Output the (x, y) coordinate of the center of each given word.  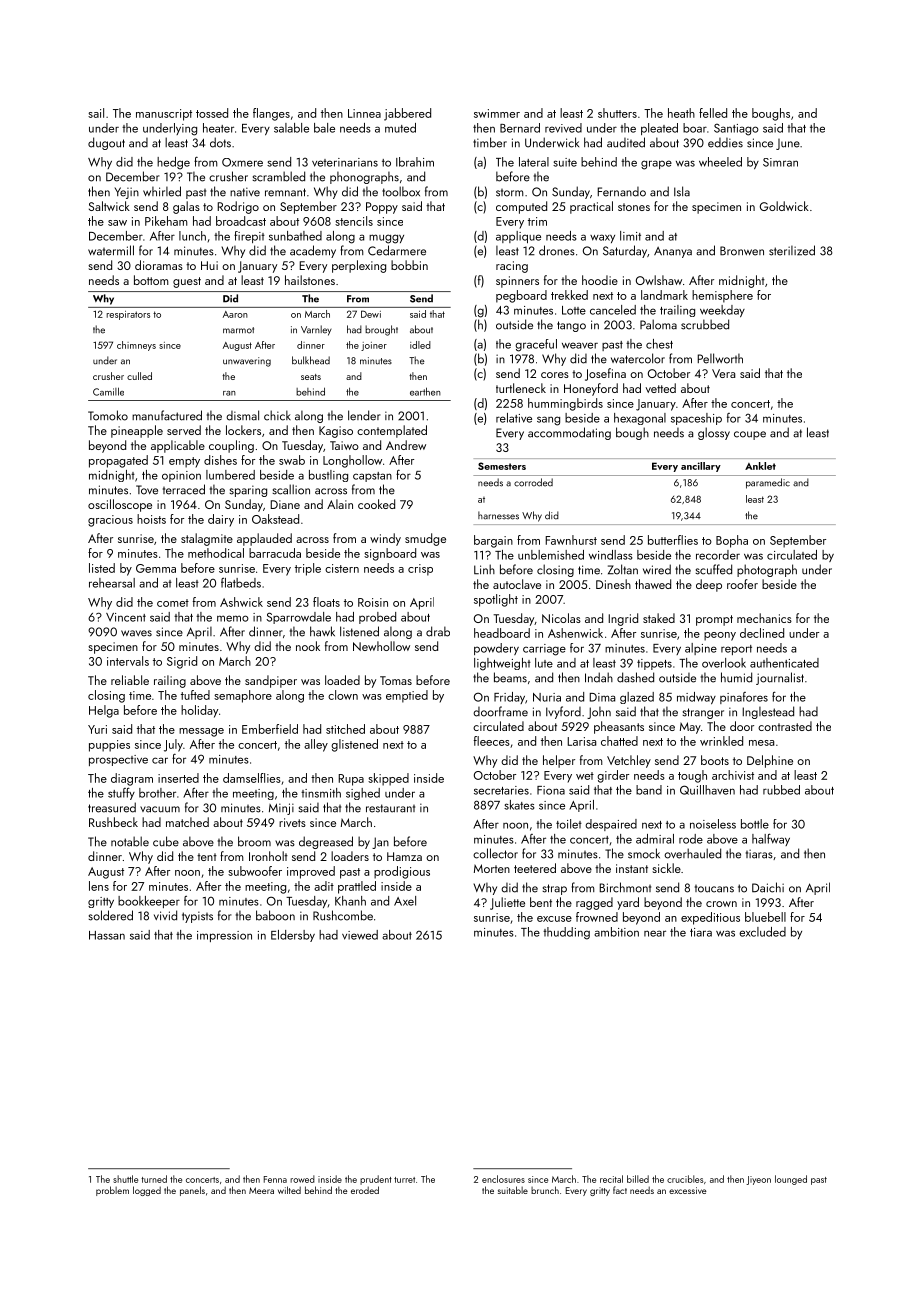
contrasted (785, 726)
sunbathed (295, 236)
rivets (292, 822)
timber (490, 142)
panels (192, 1191)
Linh (484, 569)
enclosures (503, 1179)
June (788, 144)
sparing (248, 491)
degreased (326, 842)
